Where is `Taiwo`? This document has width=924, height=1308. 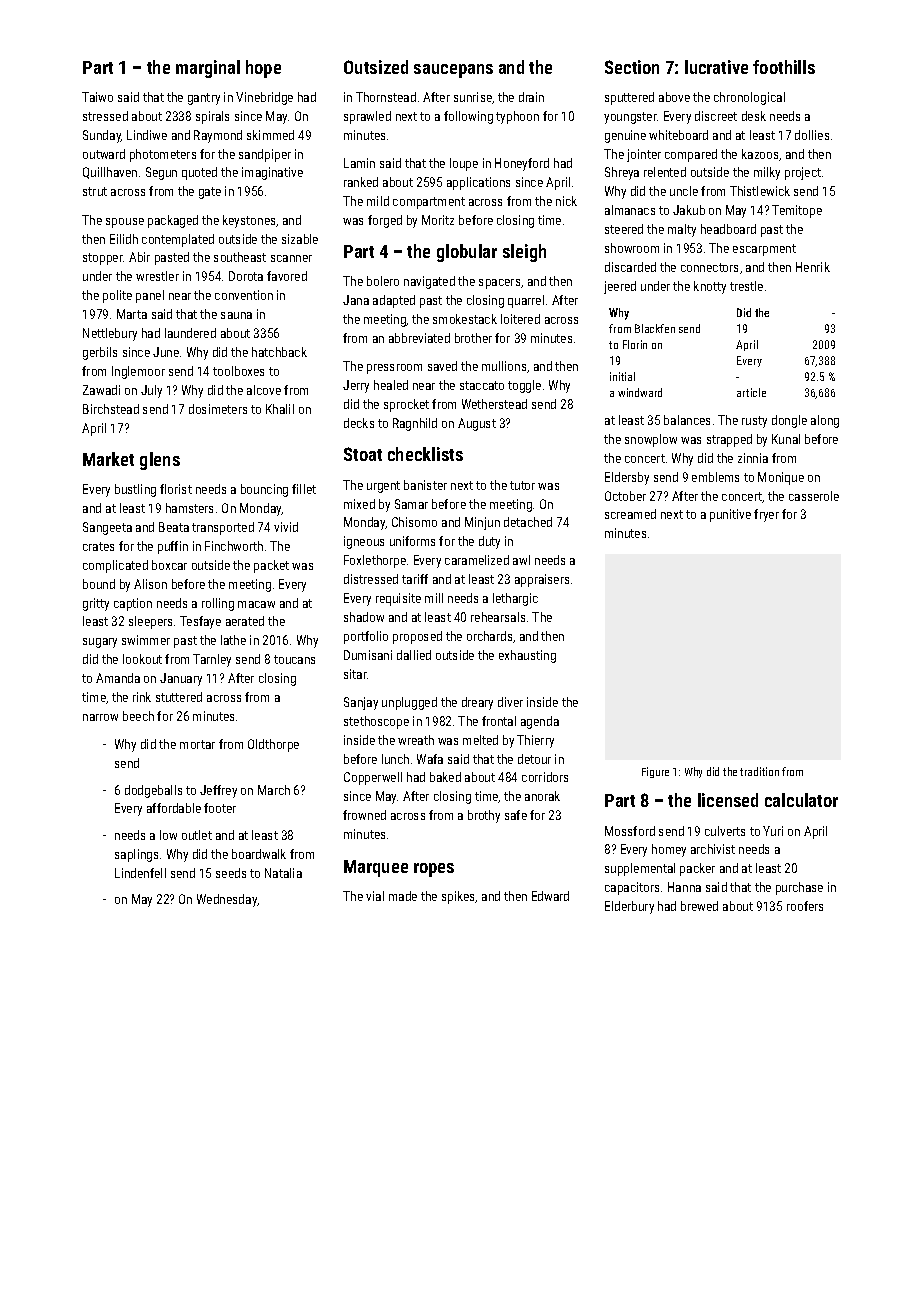
Taiwo is located at coordinates (97, 97).
